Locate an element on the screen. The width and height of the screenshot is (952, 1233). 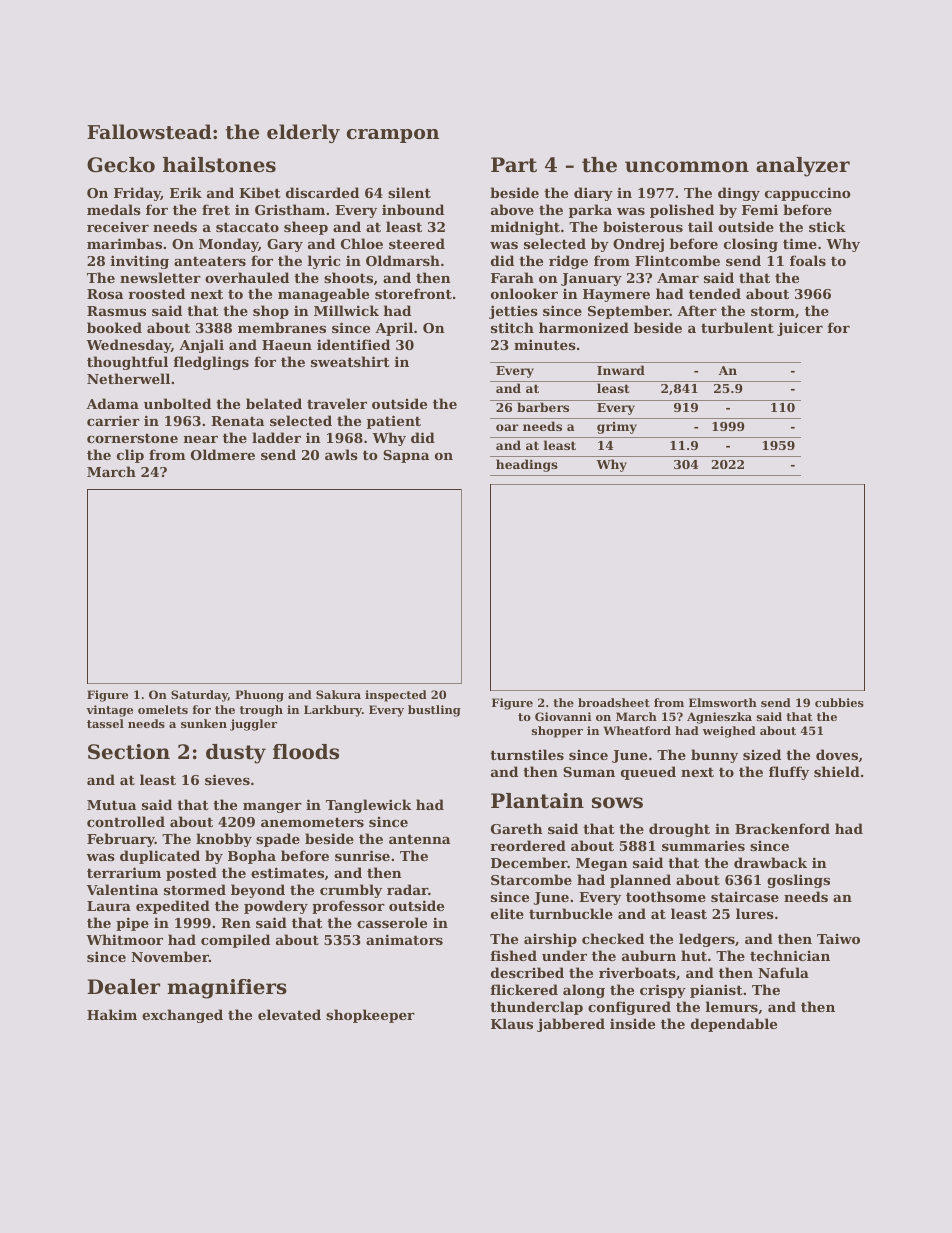
Gary is located at coordinates (285, 245).
